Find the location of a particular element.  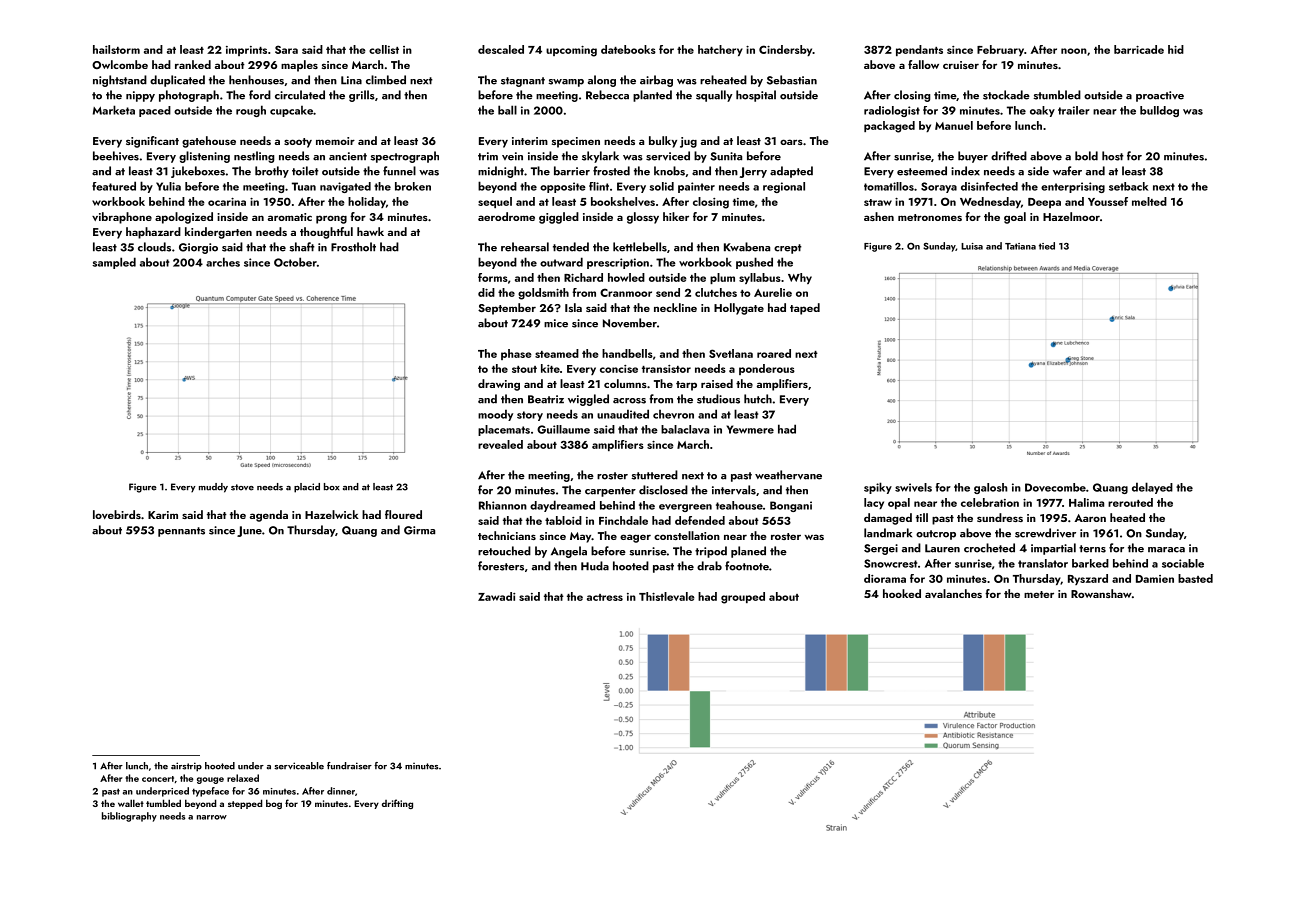

cellist is located at coordinates (384, 49).
